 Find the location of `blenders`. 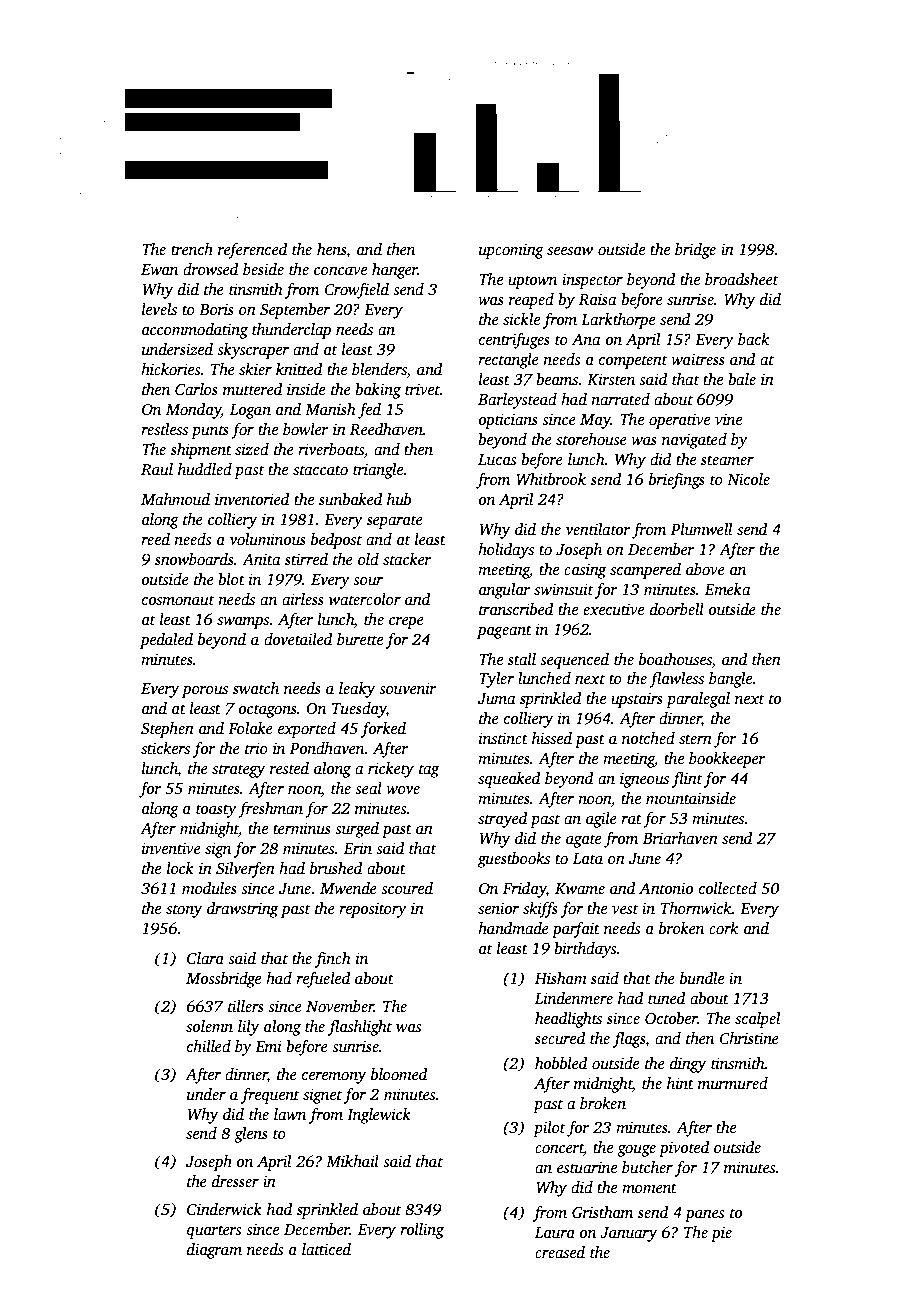

blenders is located at coordinates (379, 370).
